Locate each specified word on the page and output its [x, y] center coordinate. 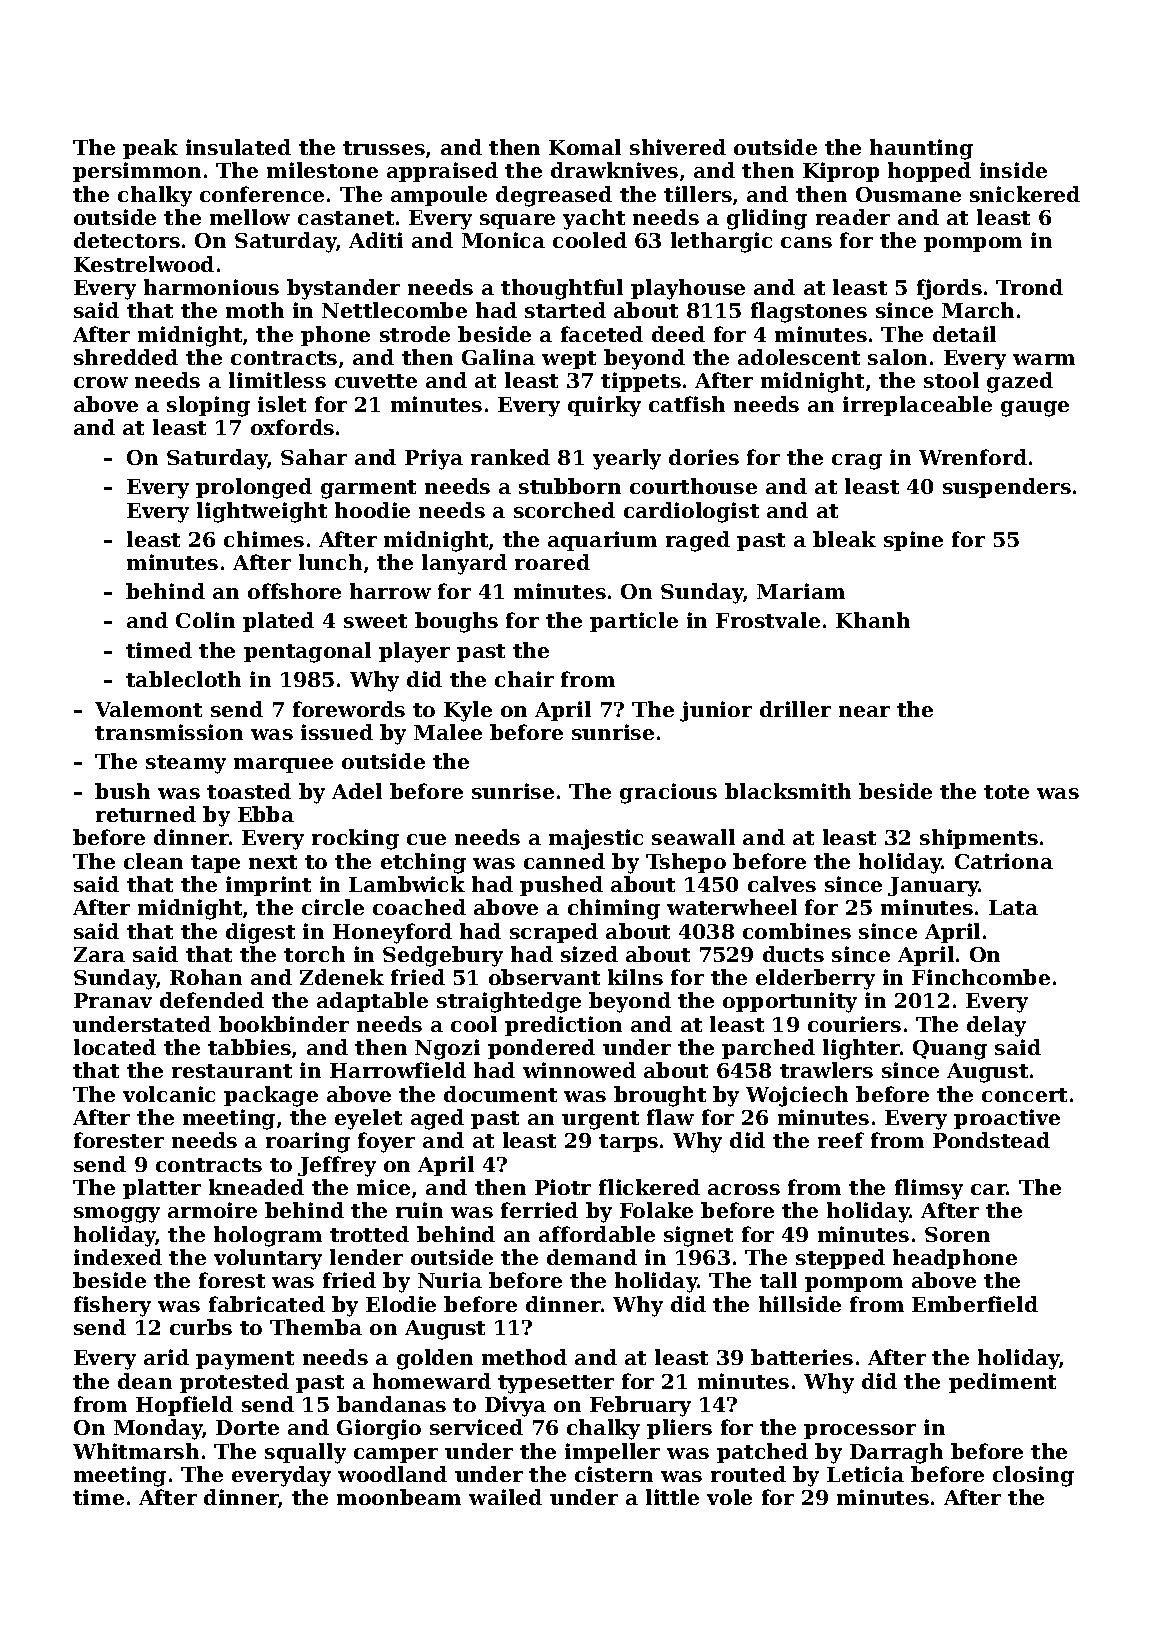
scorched [564, 510]
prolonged [254, 488]
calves [782, 884]
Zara [99, 954]
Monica [503, 240]
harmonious [211, 287]
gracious [668, 793]
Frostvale [768, 620]
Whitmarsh [136, 1451]
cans [806, 242]
